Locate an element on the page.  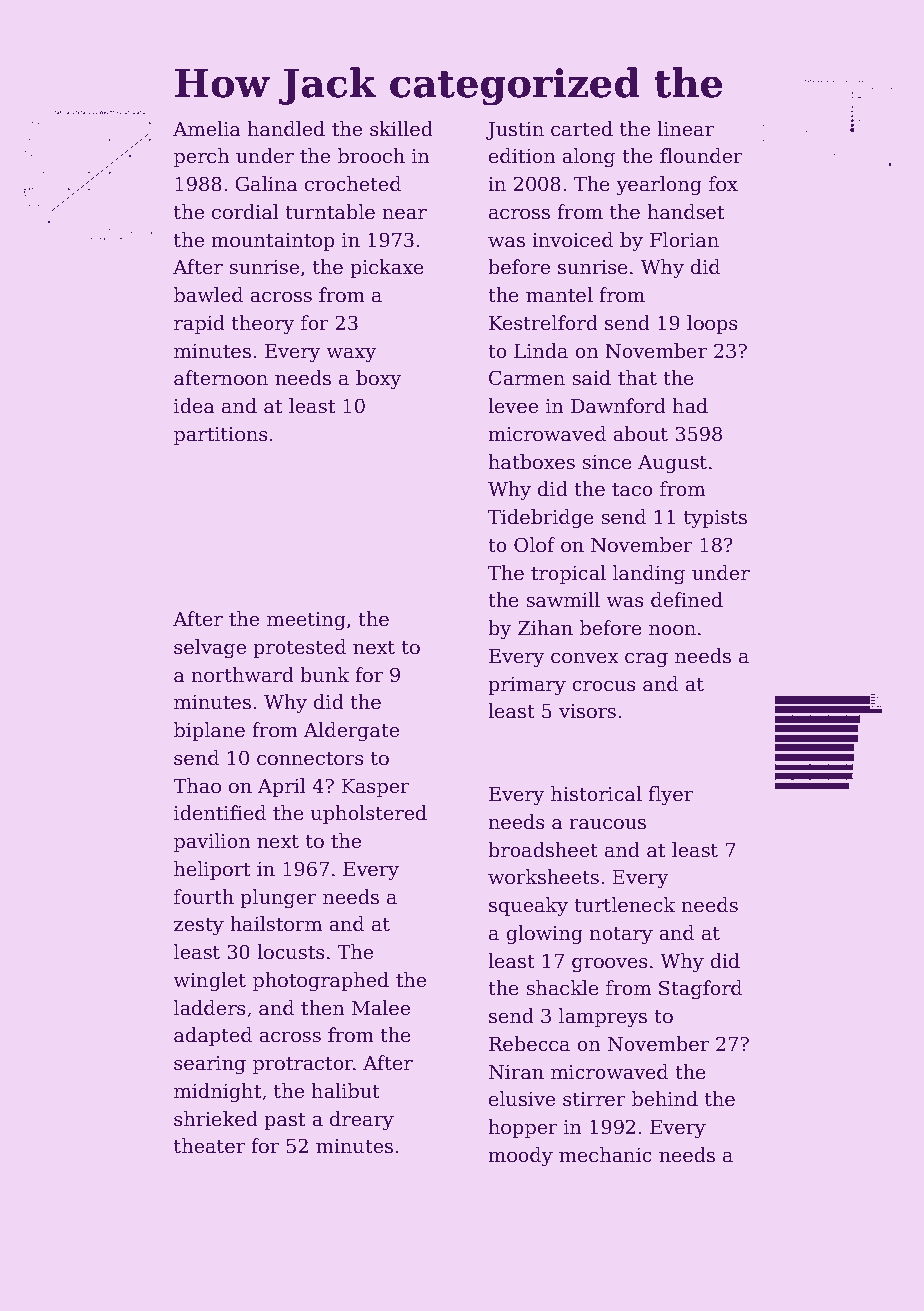
flyer is located at coordinates (670, 795).
